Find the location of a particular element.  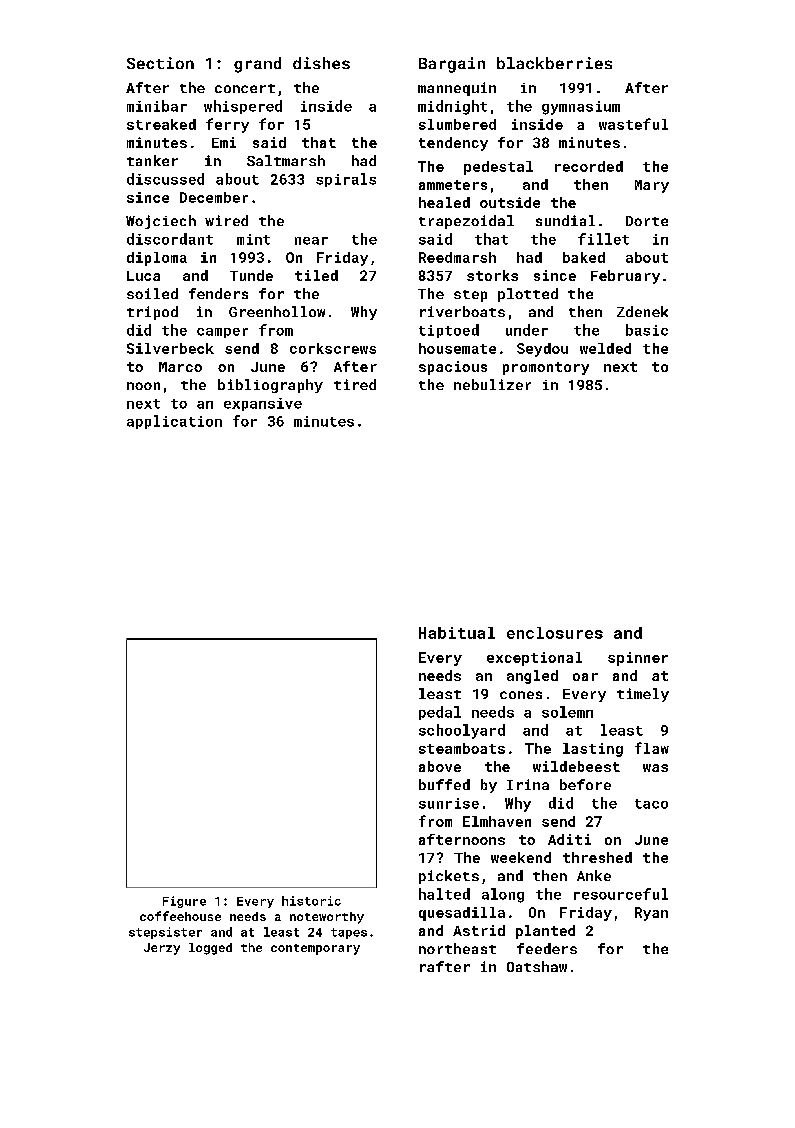

Oatshaw is located at coordinates (537, 966).
